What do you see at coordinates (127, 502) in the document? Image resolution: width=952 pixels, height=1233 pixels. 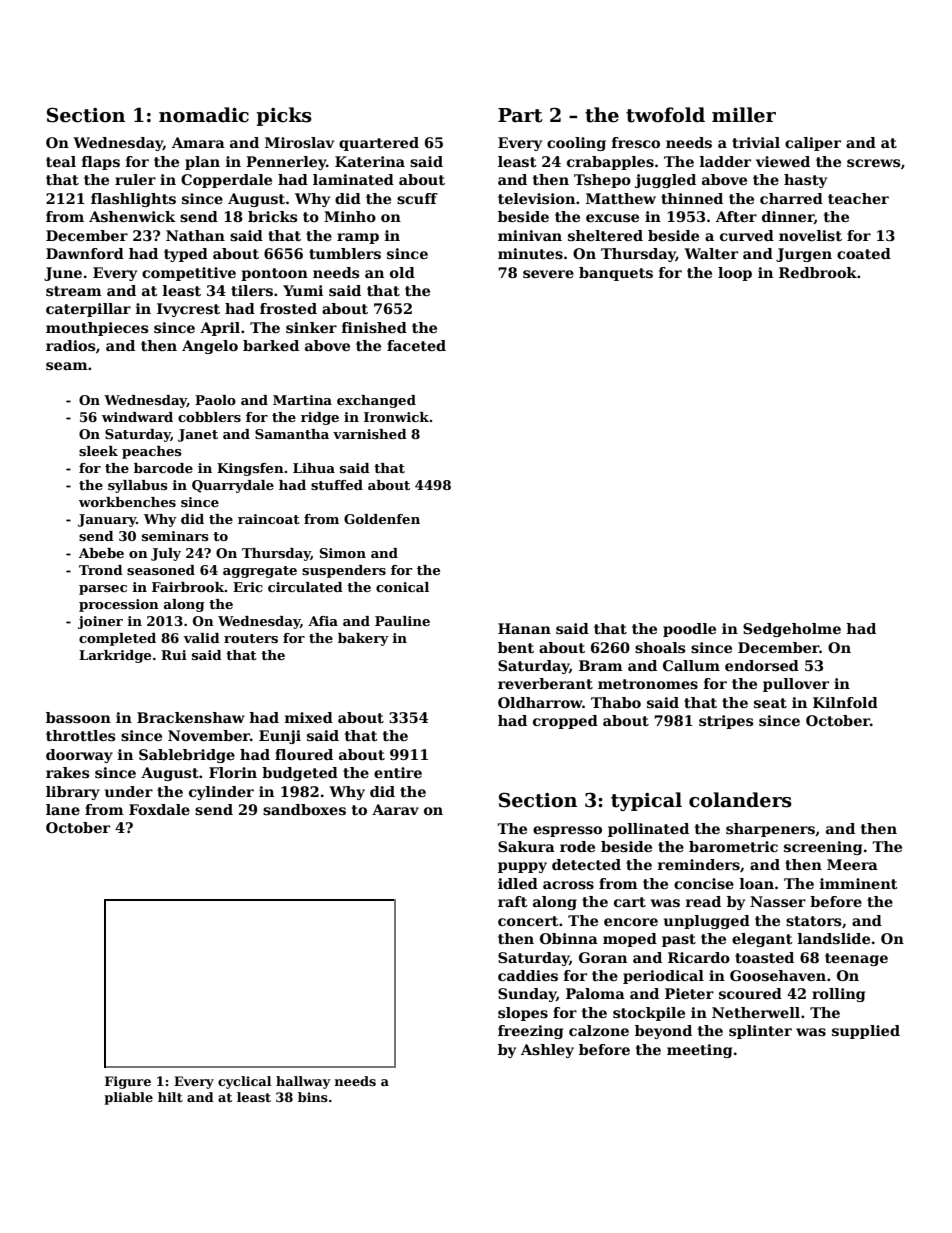 I see `workbenches` at bounding box center [127, 502].
